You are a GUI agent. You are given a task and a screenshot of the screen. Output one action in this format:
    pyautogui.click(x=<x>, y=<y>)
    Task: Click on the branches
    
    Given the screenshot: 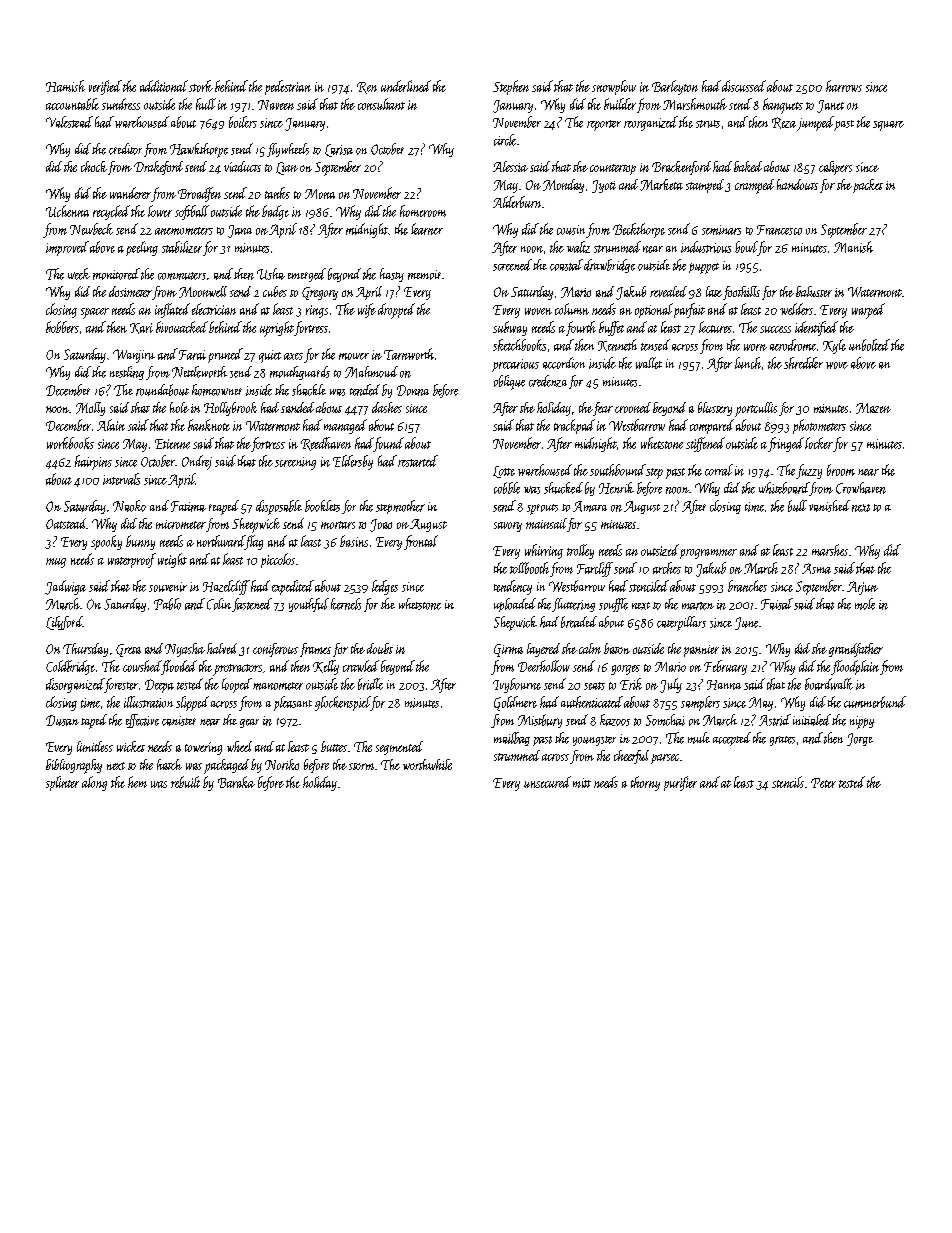 What is the action you would take?
    pyautogui.click(x=747, y=586)
